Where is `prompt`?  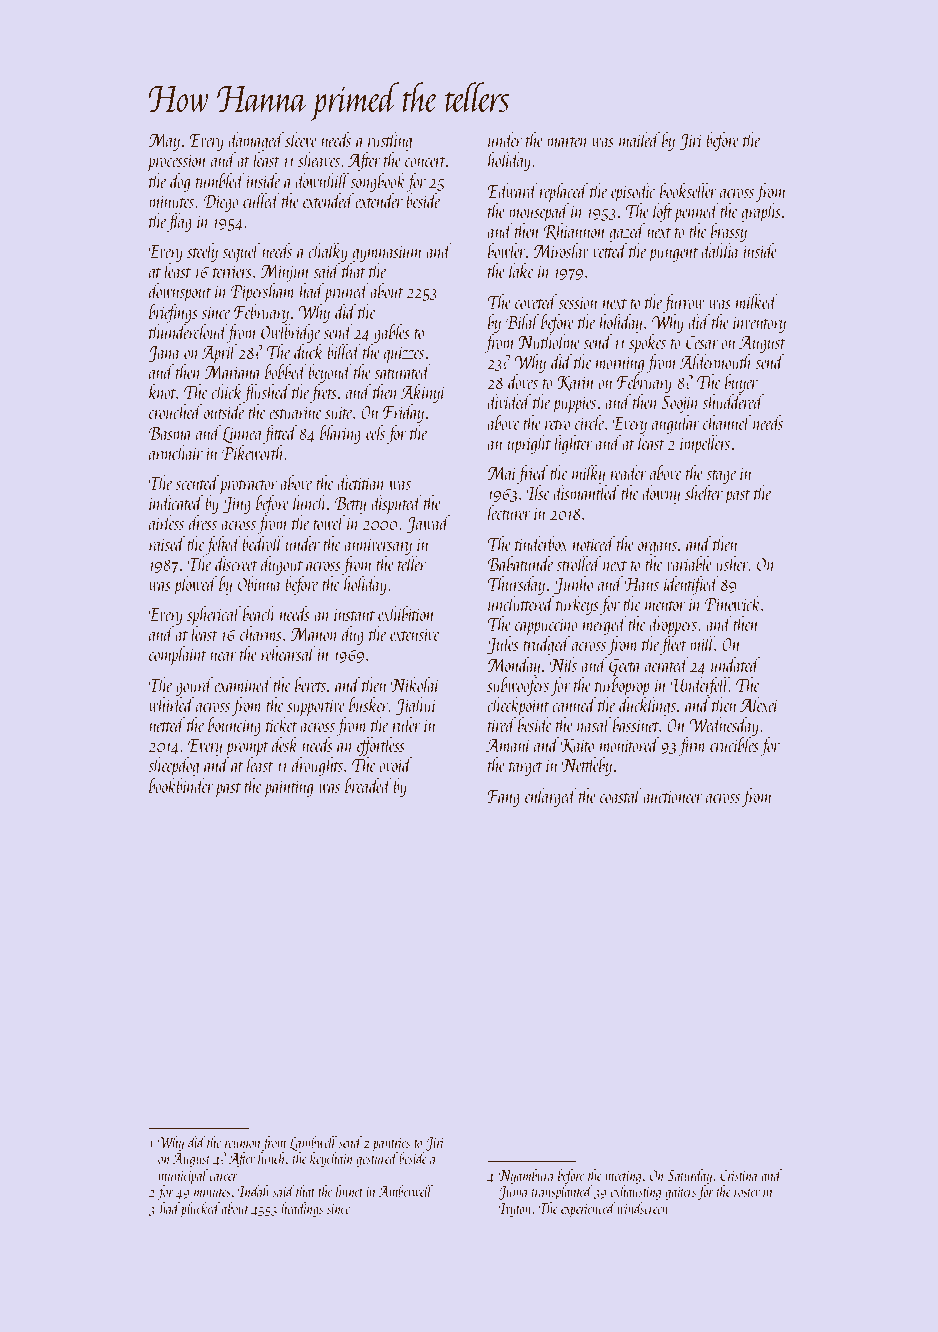
prompt is located at coordinates (247, 749).
